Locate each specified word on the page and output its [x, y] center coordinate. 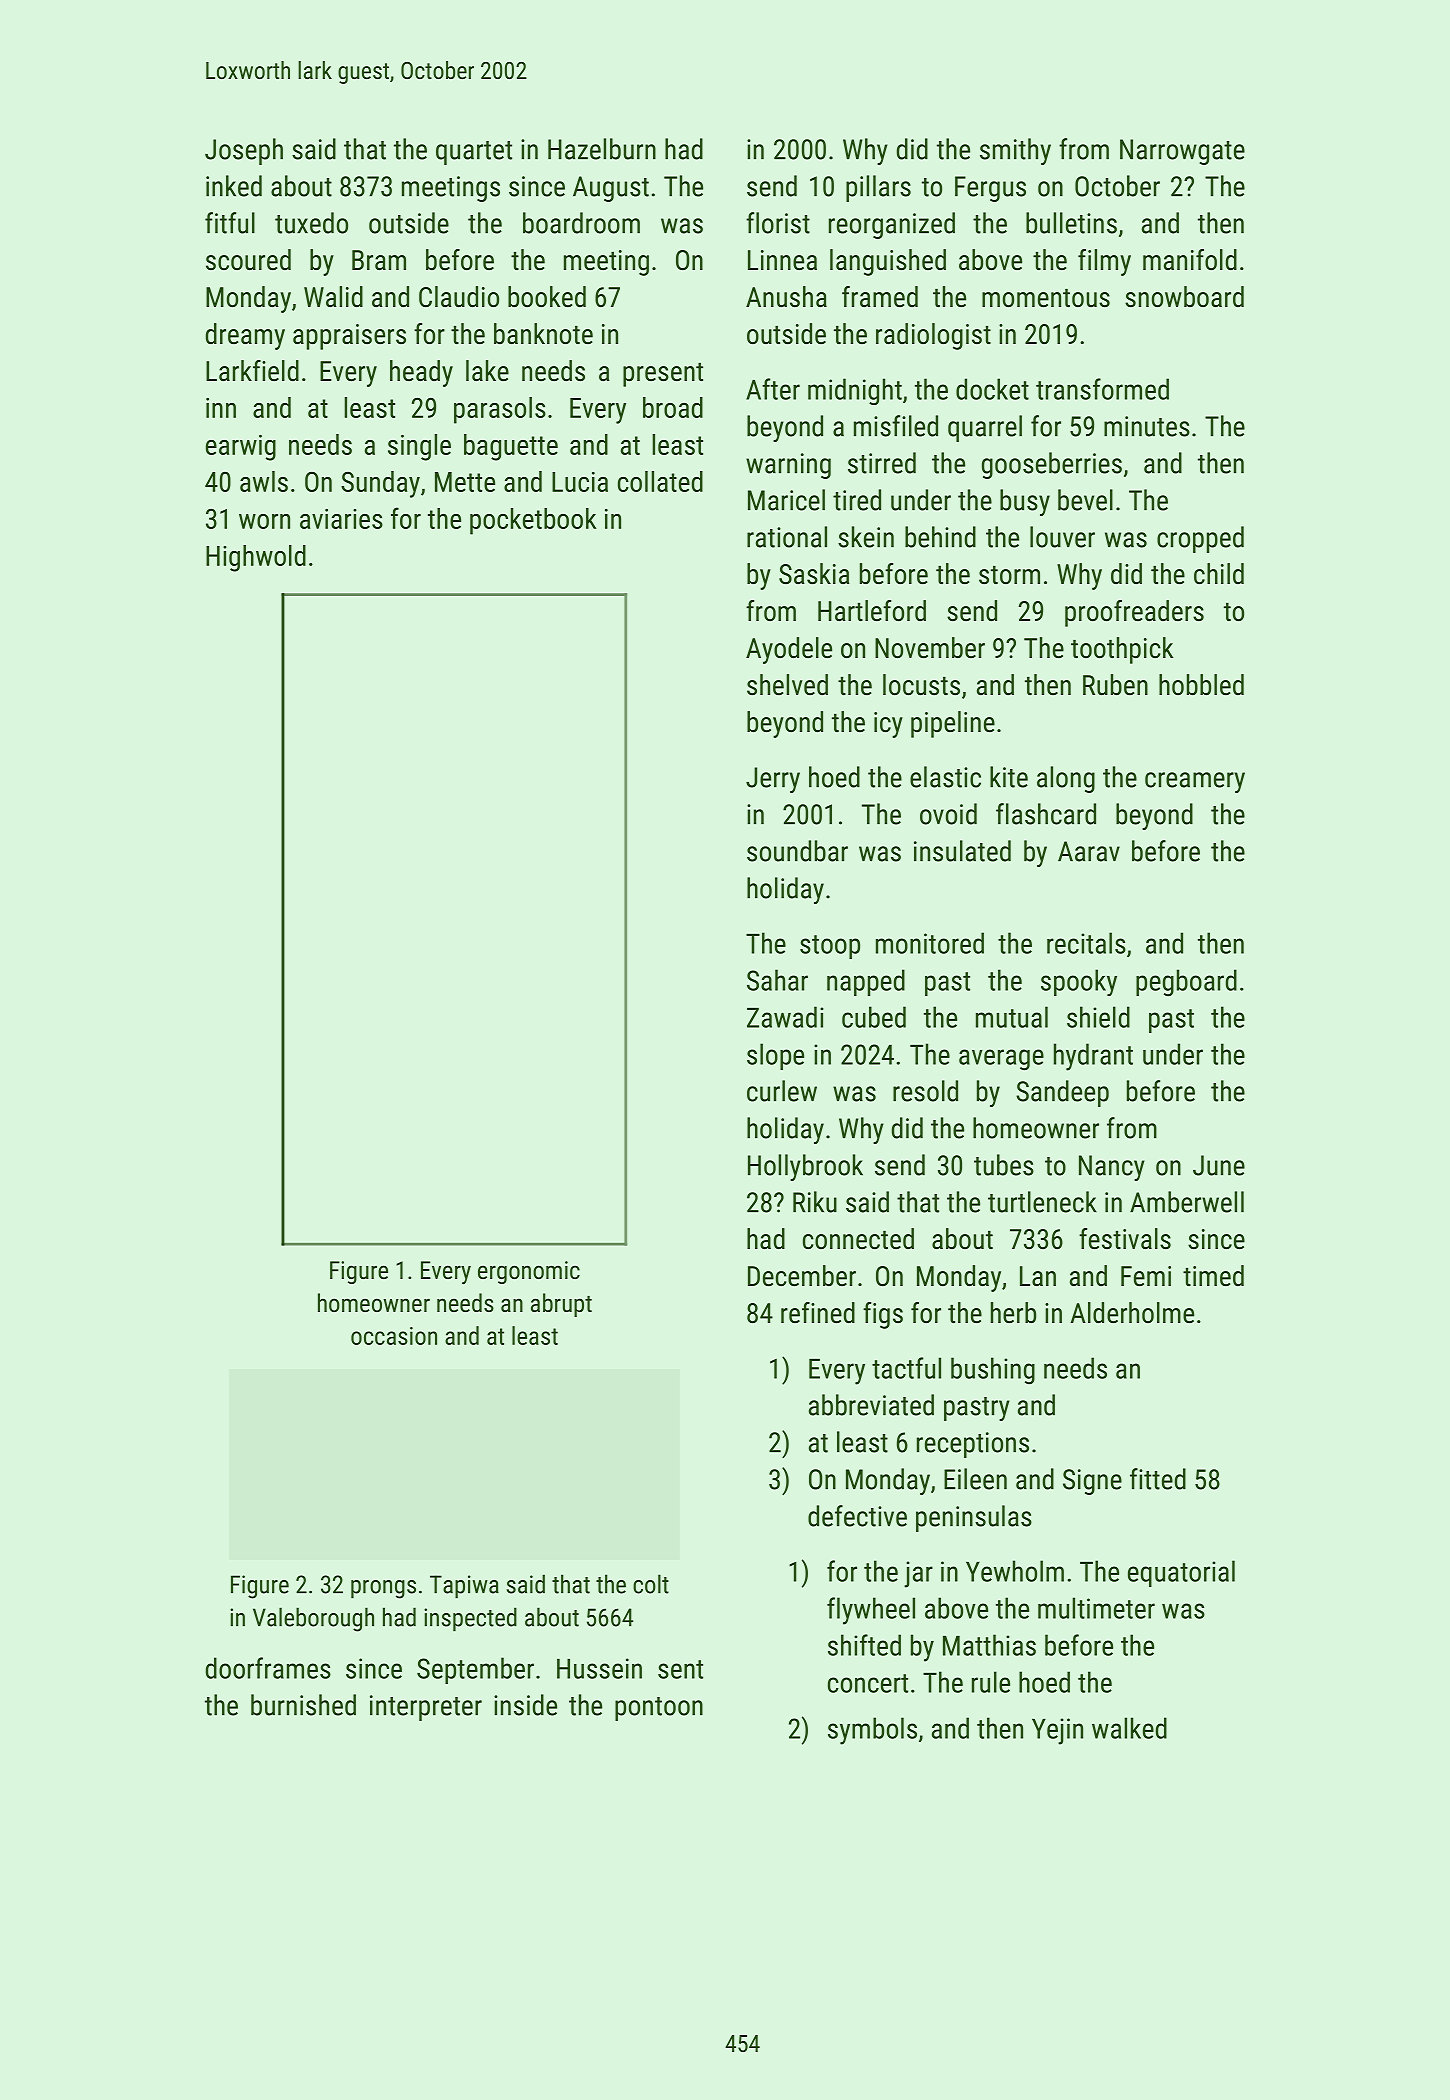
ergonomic [529, 1272]
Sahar [777, 980]
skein [866, 537]
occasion [394, 1336]
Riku [815, 1202]
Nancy [1112, 1168]
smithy [1015, 151]
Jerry [773, 780]
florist [778, 223]
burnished [303, 1705]
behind [940, 537]
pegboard [1186, 983]
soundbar [797, 851]
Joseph [244, 151]
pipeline [953, 724]
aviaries [341, 519]
